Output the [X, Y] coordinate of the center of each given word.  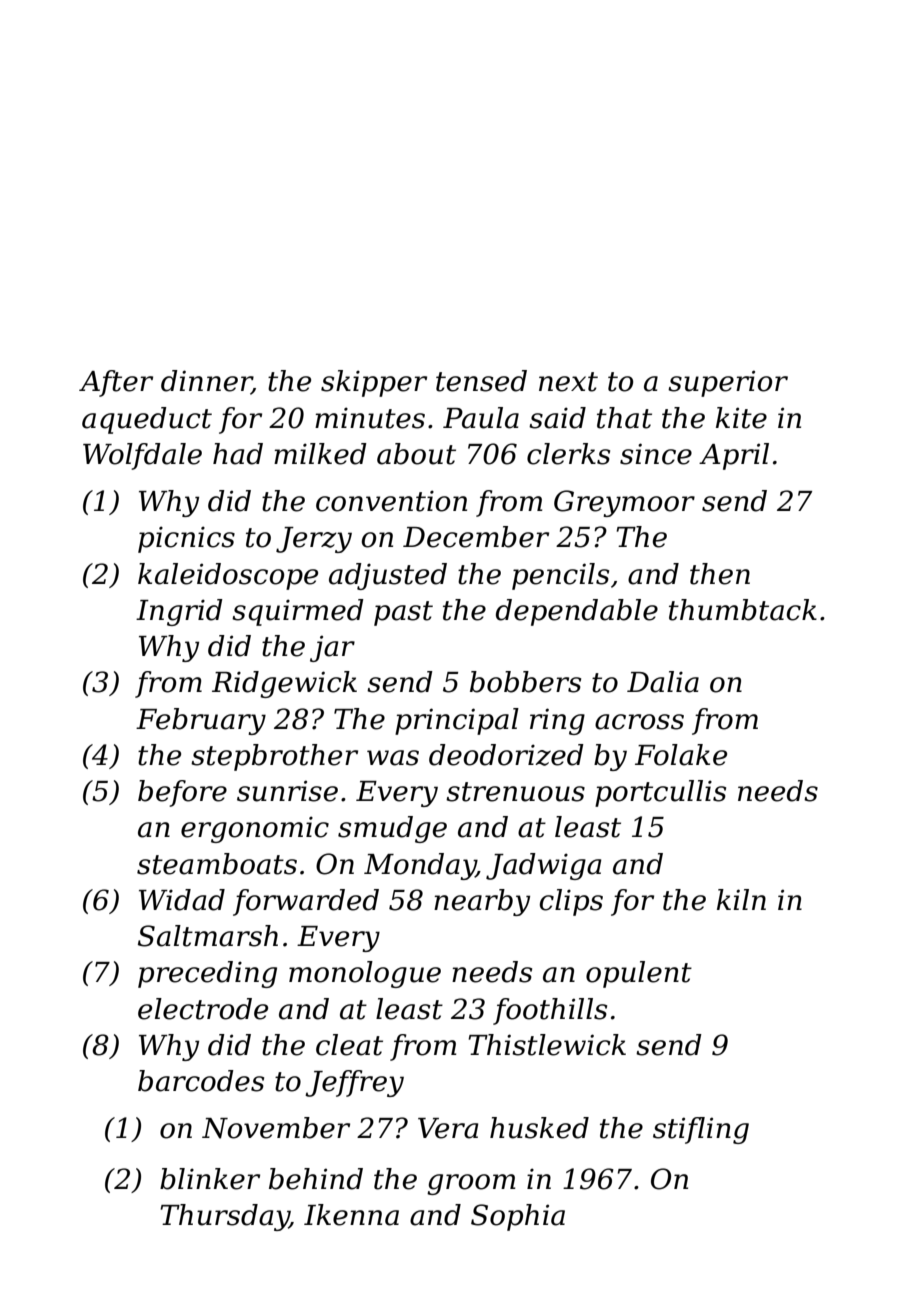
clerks [568, 454]
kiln [741, 899]
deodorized [506, 755]
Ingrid [179, 612]
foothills [550, 1011]
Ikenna [351, 1215]
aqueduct [147, 420]
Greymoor [624, 503]
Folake [681, 755]
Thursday [225, 1217]
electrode [203, 1009]
